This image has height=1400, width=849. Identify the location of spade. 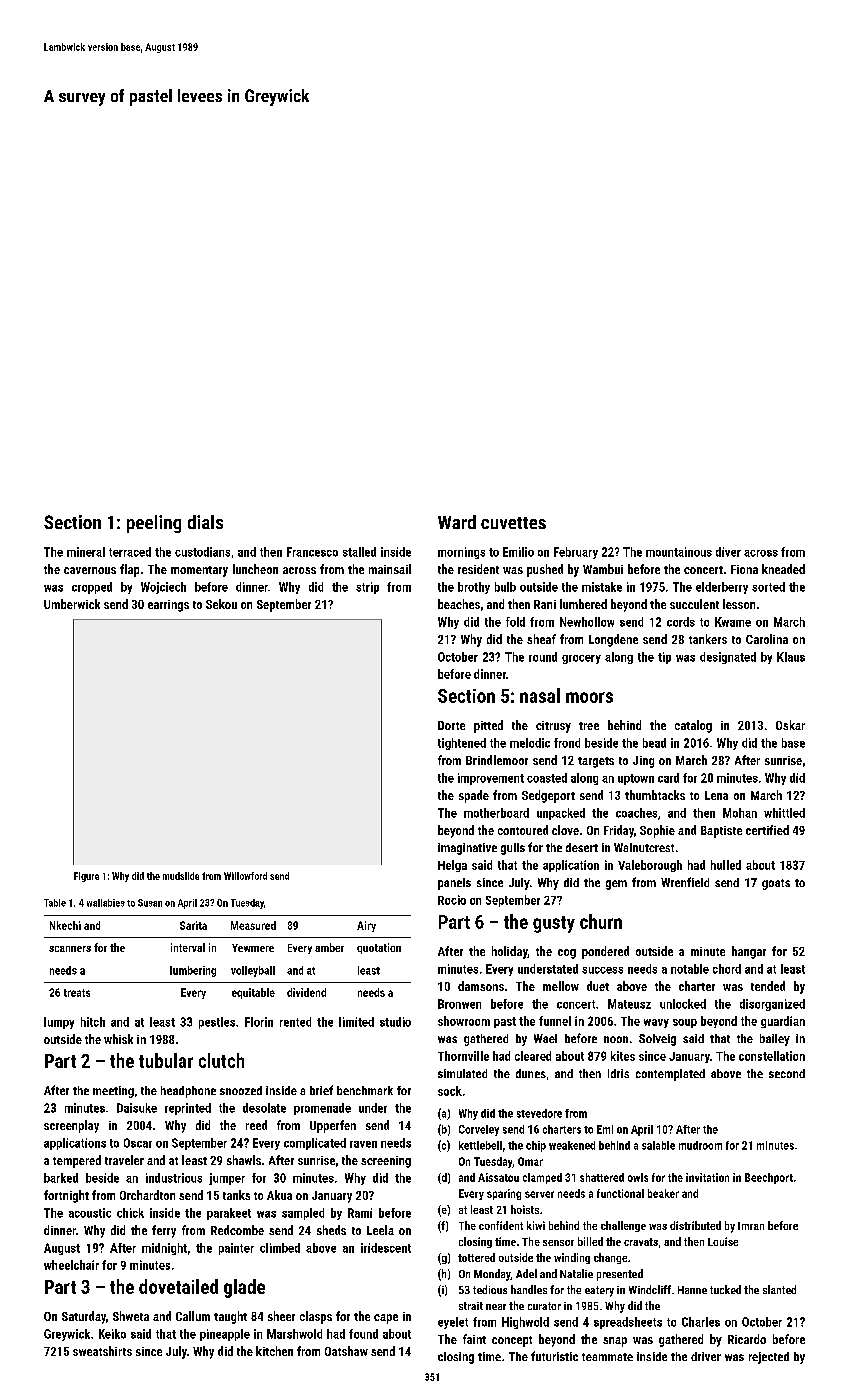
(474, 796).
